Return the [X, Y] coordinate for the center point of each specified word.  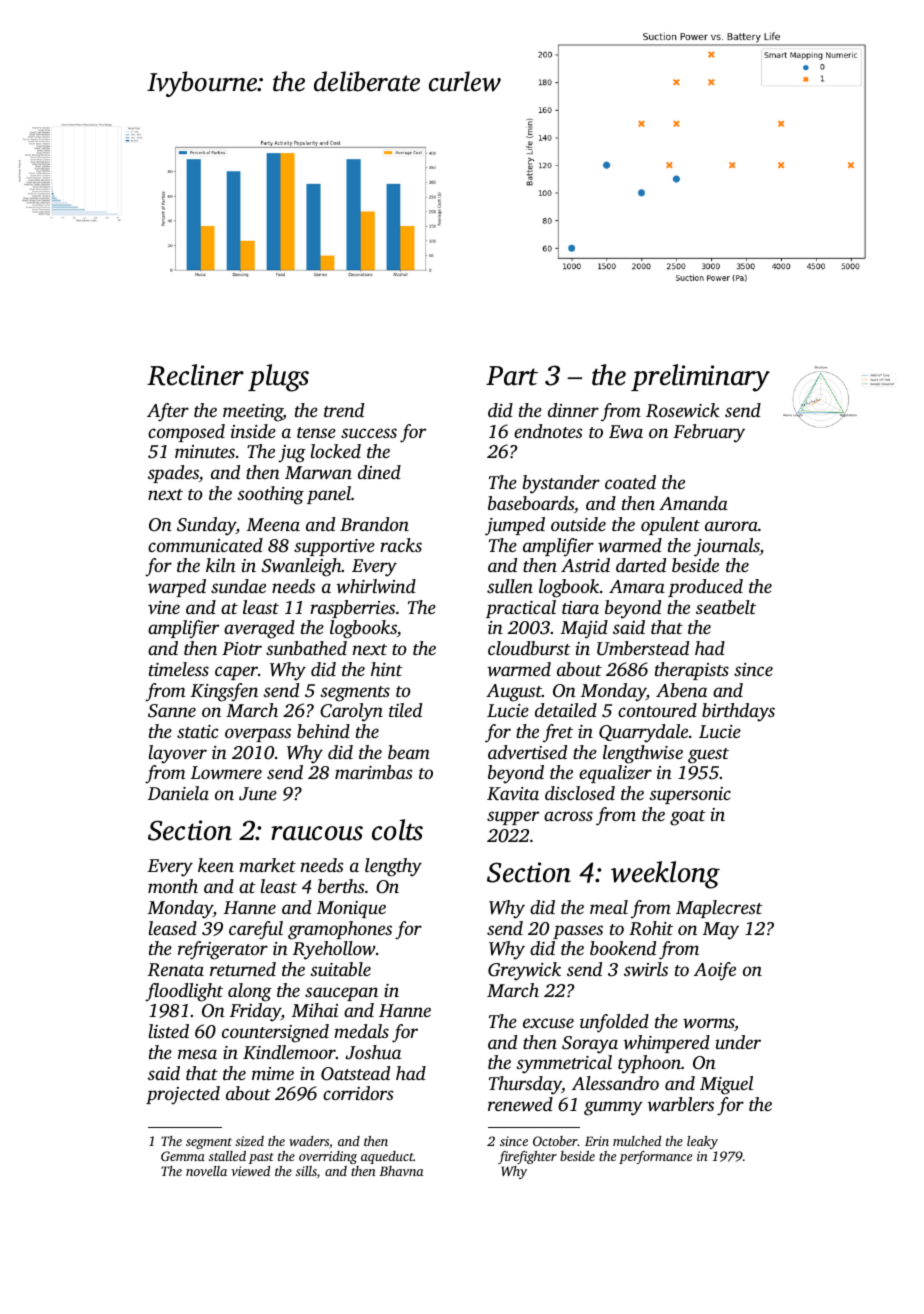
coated [630, 482]
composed [186, 433]
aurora [731, 526]
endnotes [548, 431]
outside [578, 524]
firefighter [527, 1157]
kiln [221, 565]
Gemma [183, 1156]
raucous [317, 833]
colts [397, 830]
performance [655, 1157]
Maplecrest [719, 909]
